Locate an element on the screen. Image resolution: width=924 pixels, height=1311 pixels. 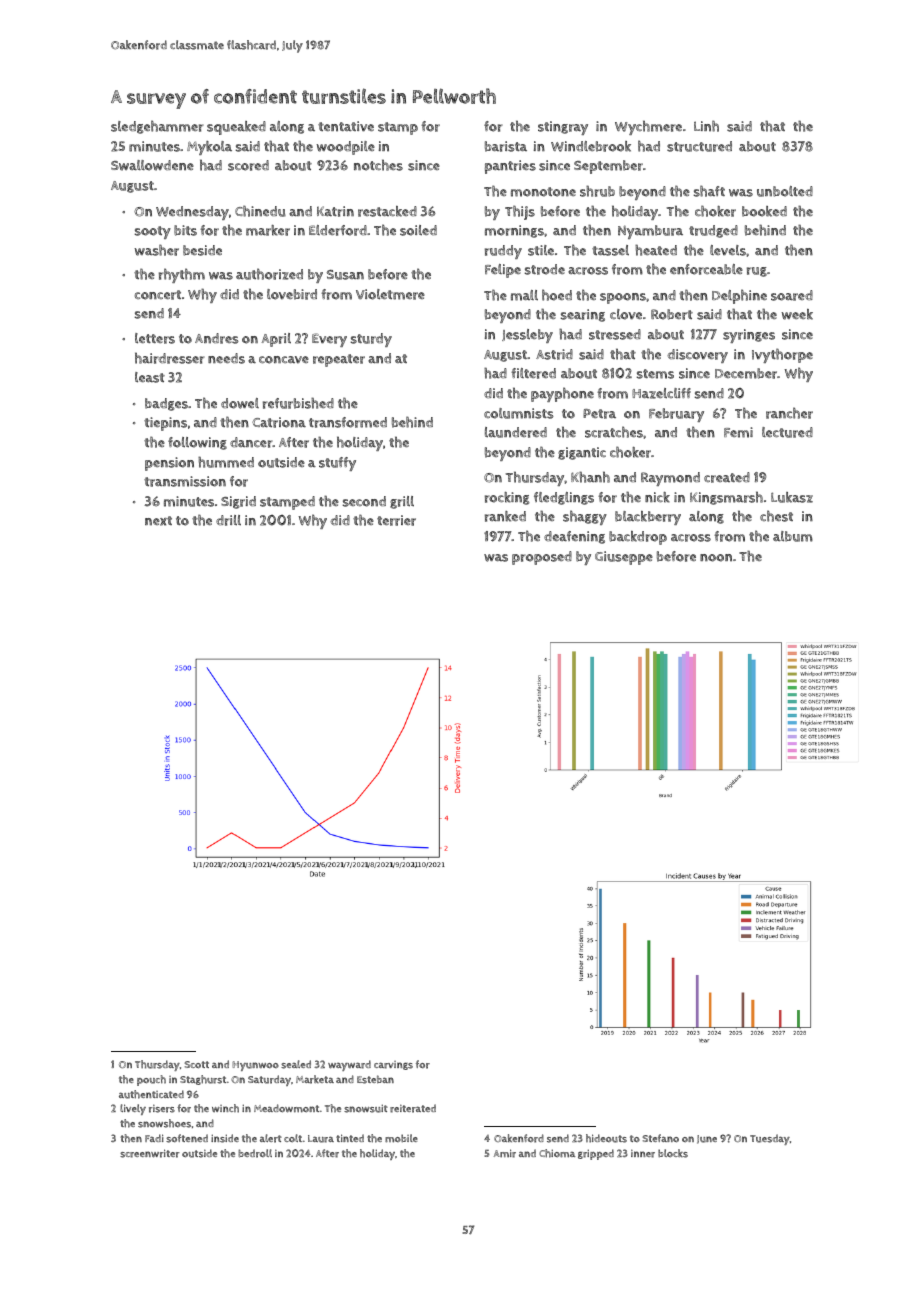
blocks is located at coordinates (673, 1153).
